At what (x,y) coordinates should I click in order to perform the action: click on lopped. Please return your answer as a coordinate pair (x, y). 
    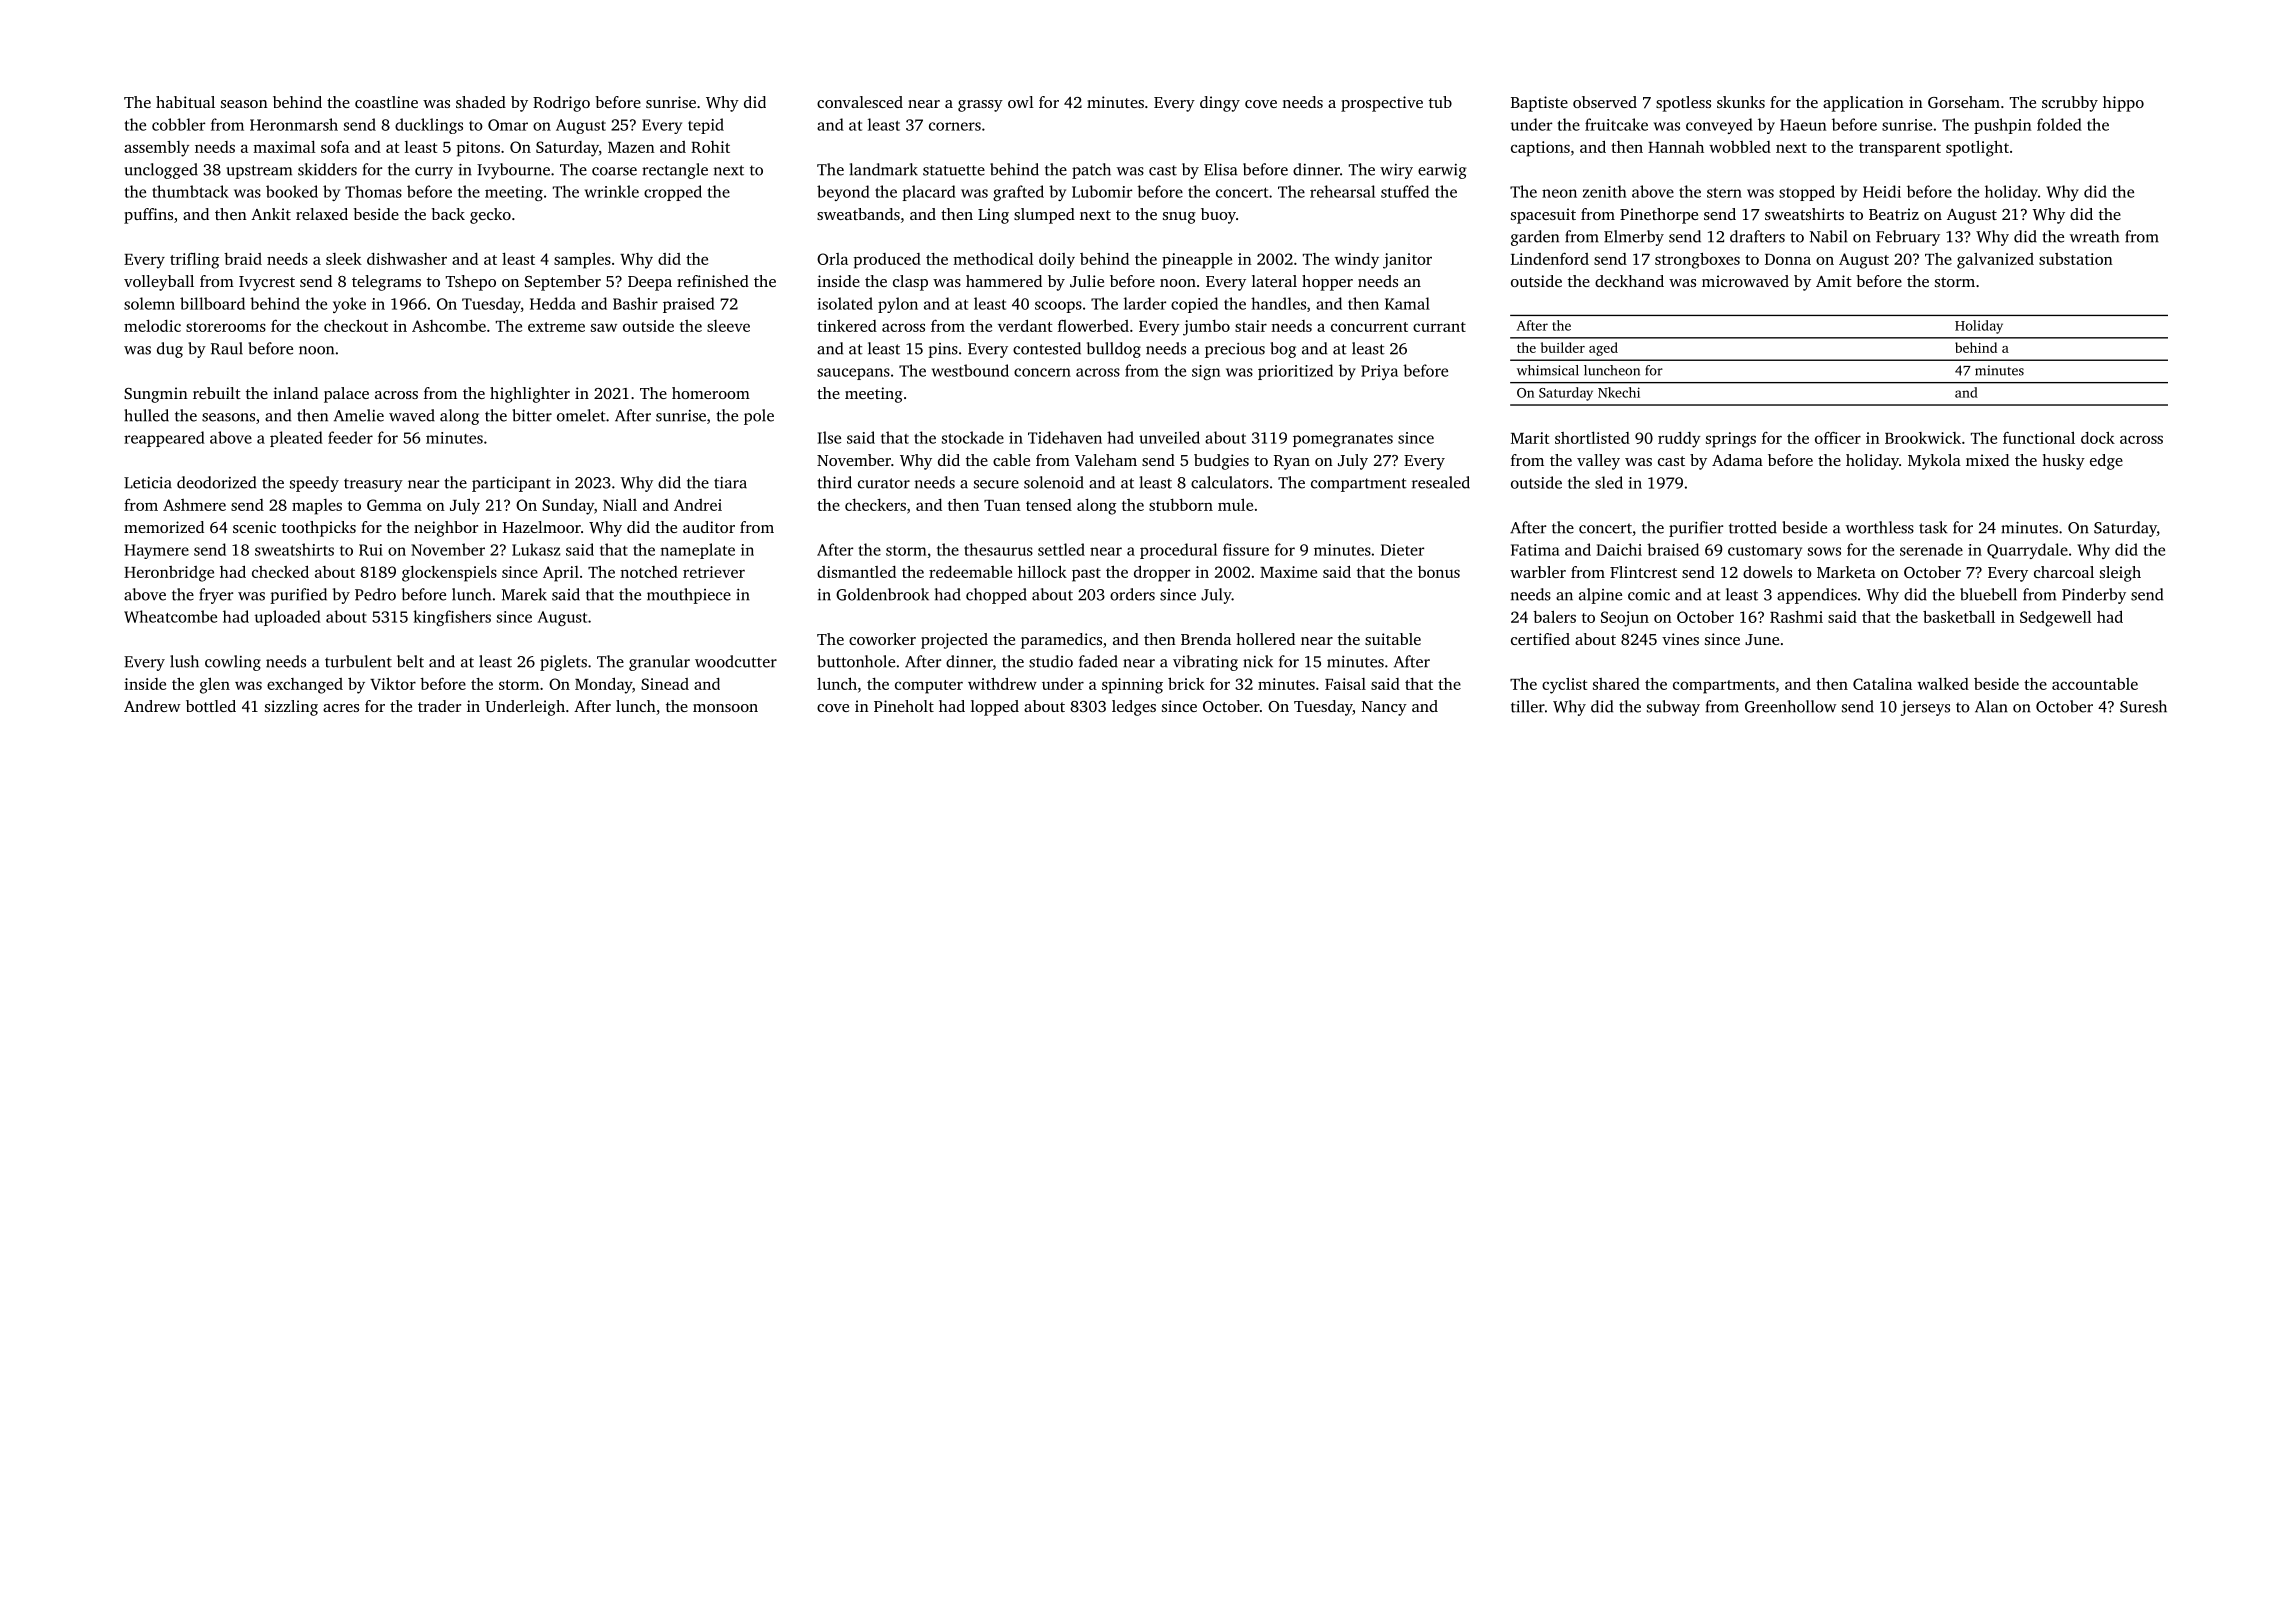
    Looking at the image, I should click on (995, 708).
